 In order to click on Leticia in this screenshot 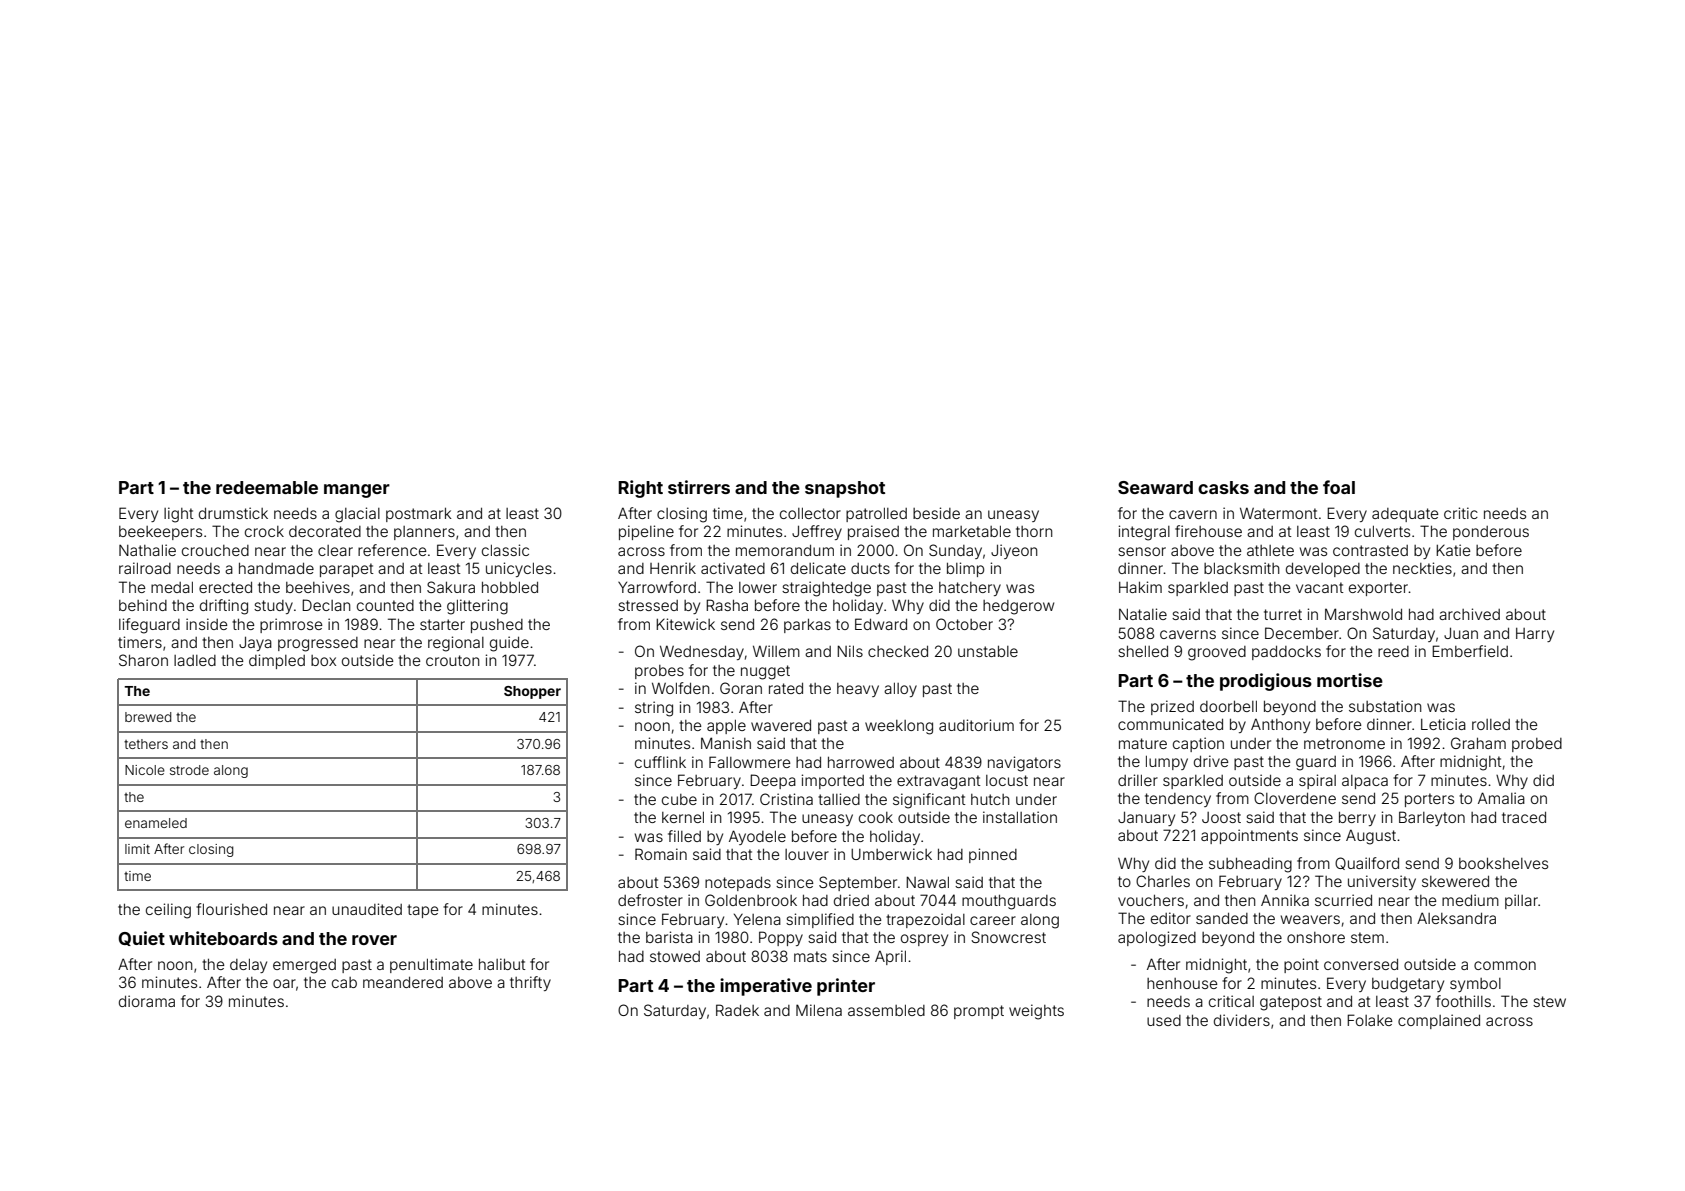, I will do `click(1443, 724)`.
